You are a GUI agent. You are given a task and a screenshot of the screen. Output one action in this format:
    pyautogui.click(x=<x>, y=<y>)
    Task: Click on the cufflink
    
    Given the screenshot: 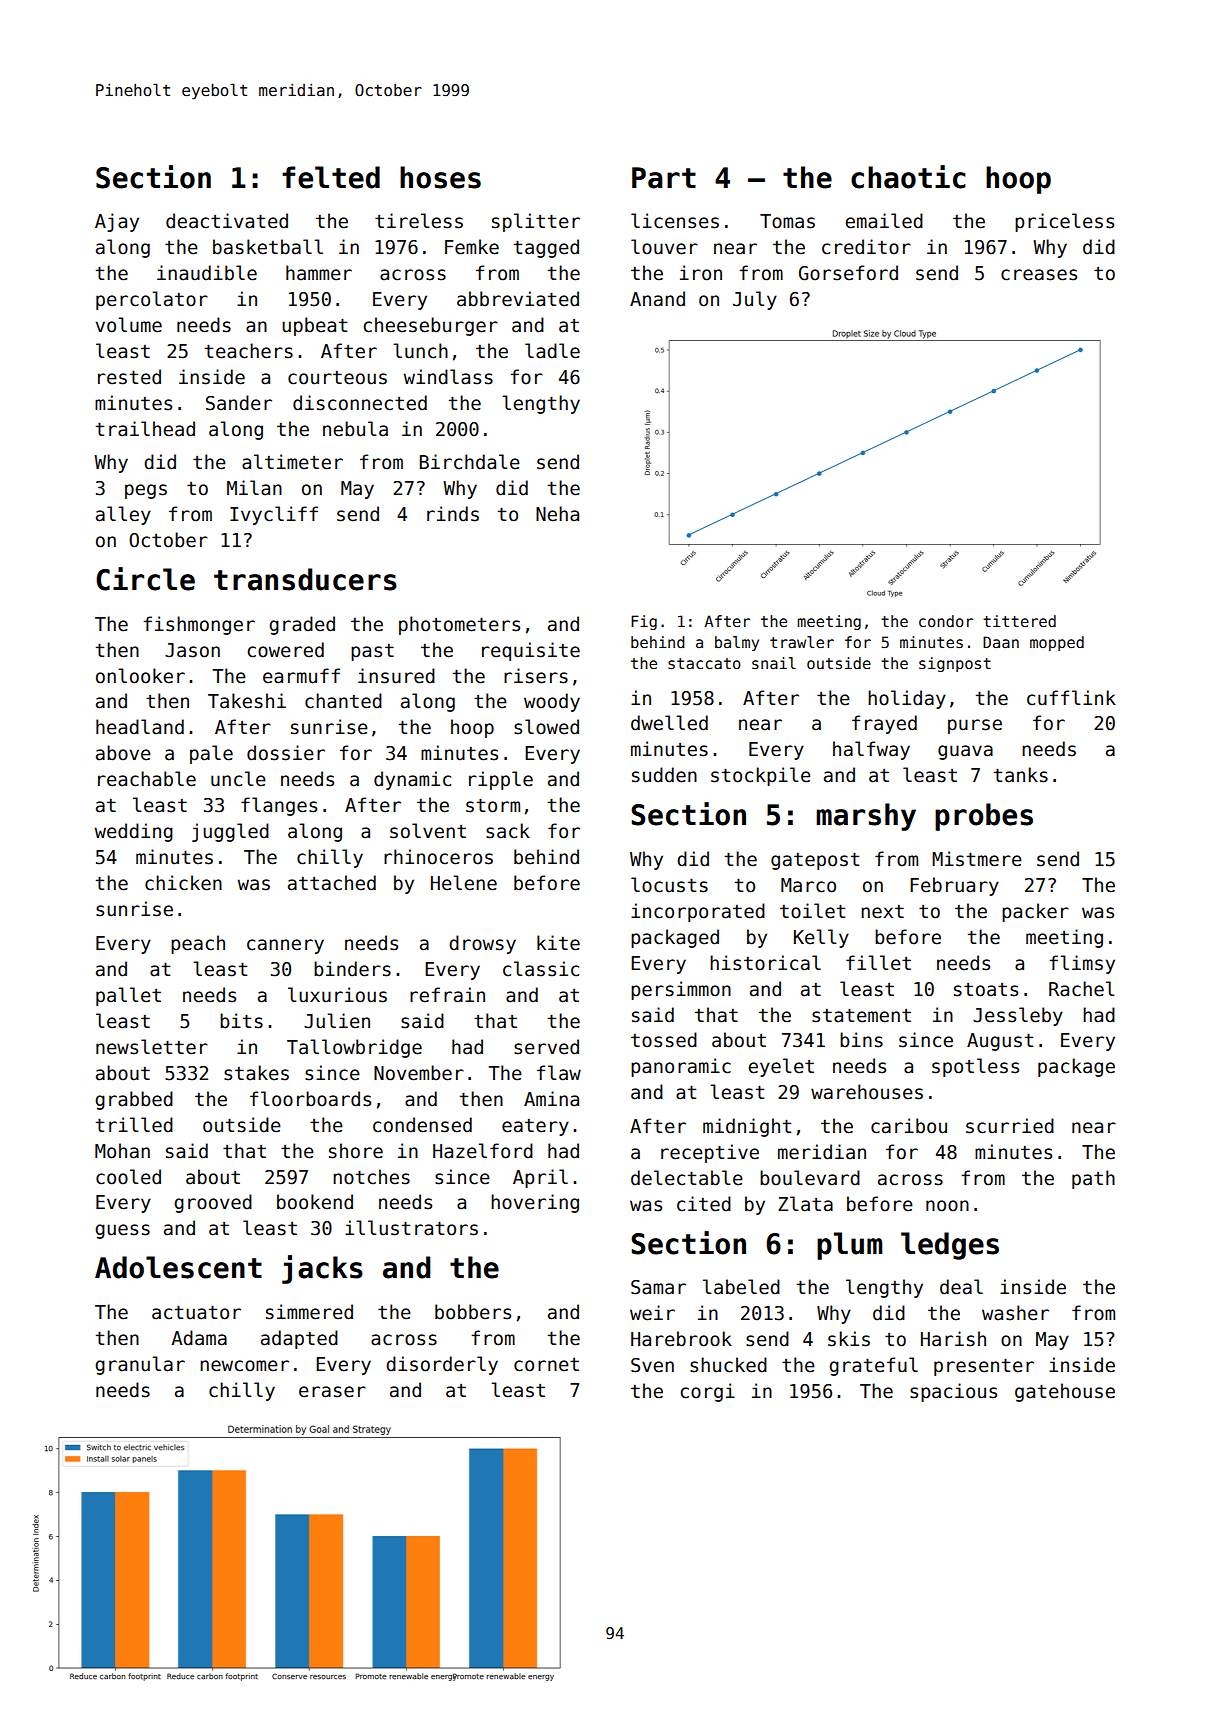 What is the action you would take?
    pyautogui.click(x=1071, y=698)
